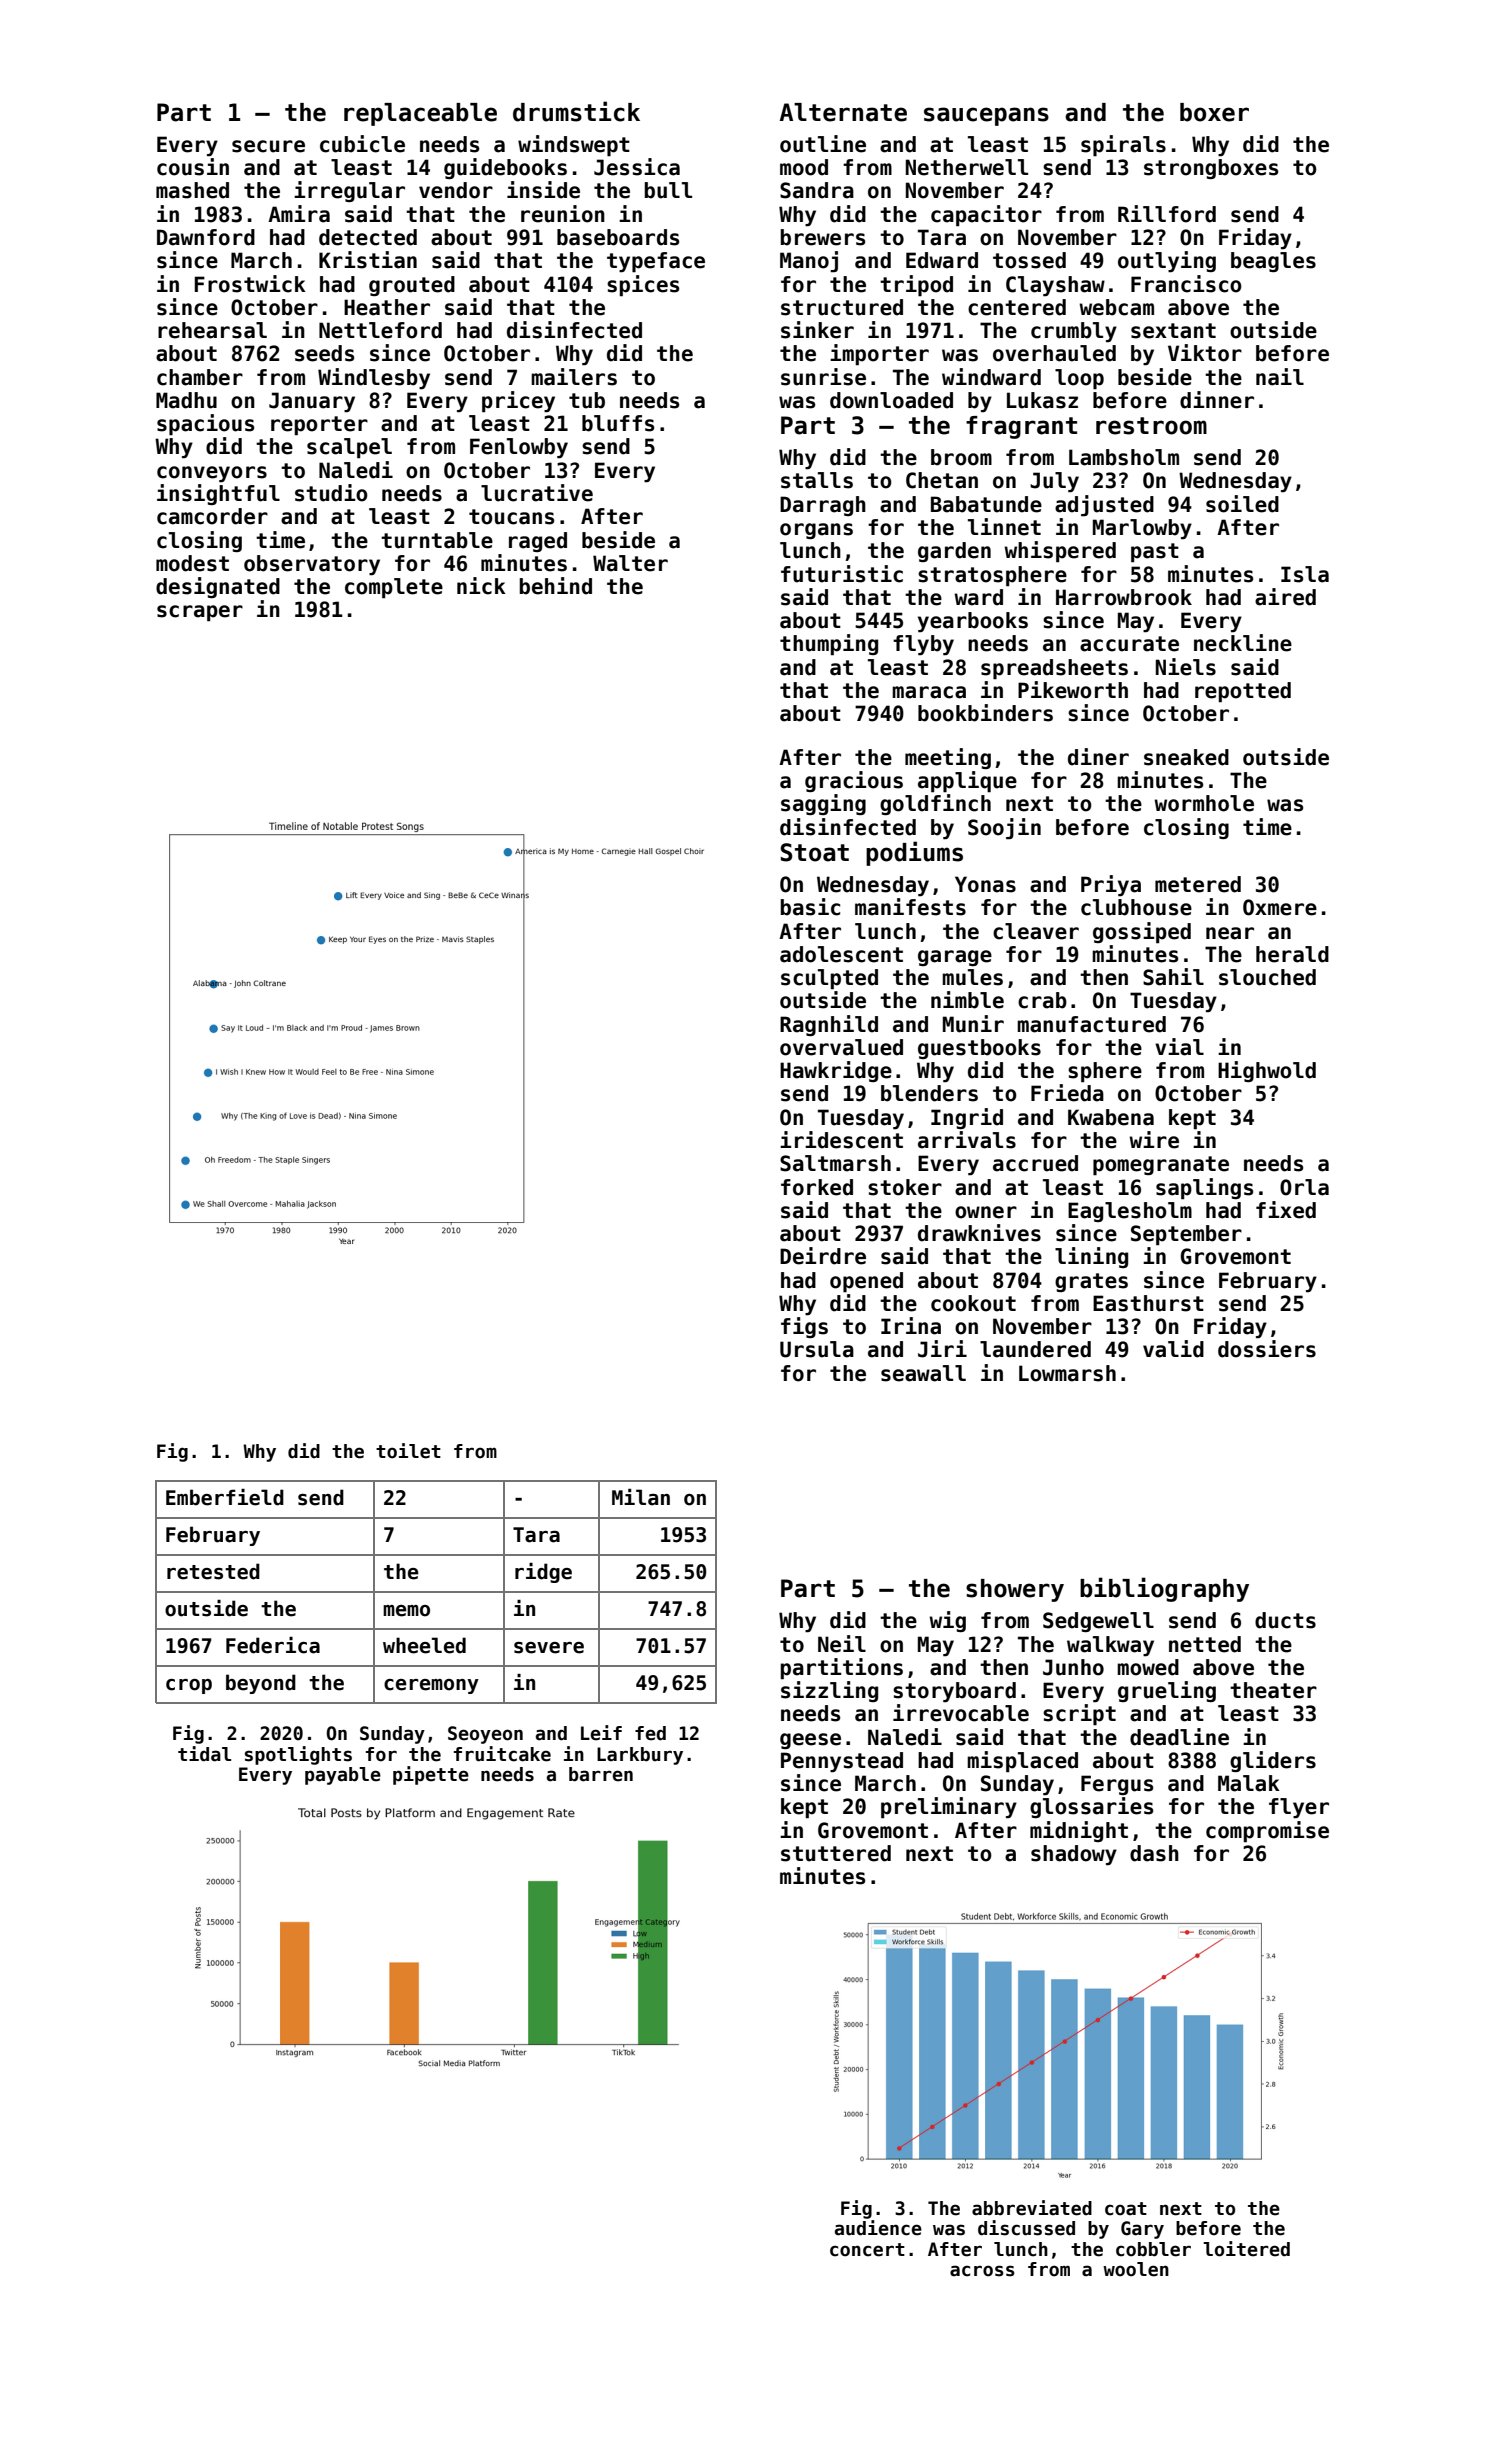 Image resolution: width=1496 pixels, height=2464 pixels. Describe the element at coordinates (817, 1187) in the image. I see `forked` at that location.
